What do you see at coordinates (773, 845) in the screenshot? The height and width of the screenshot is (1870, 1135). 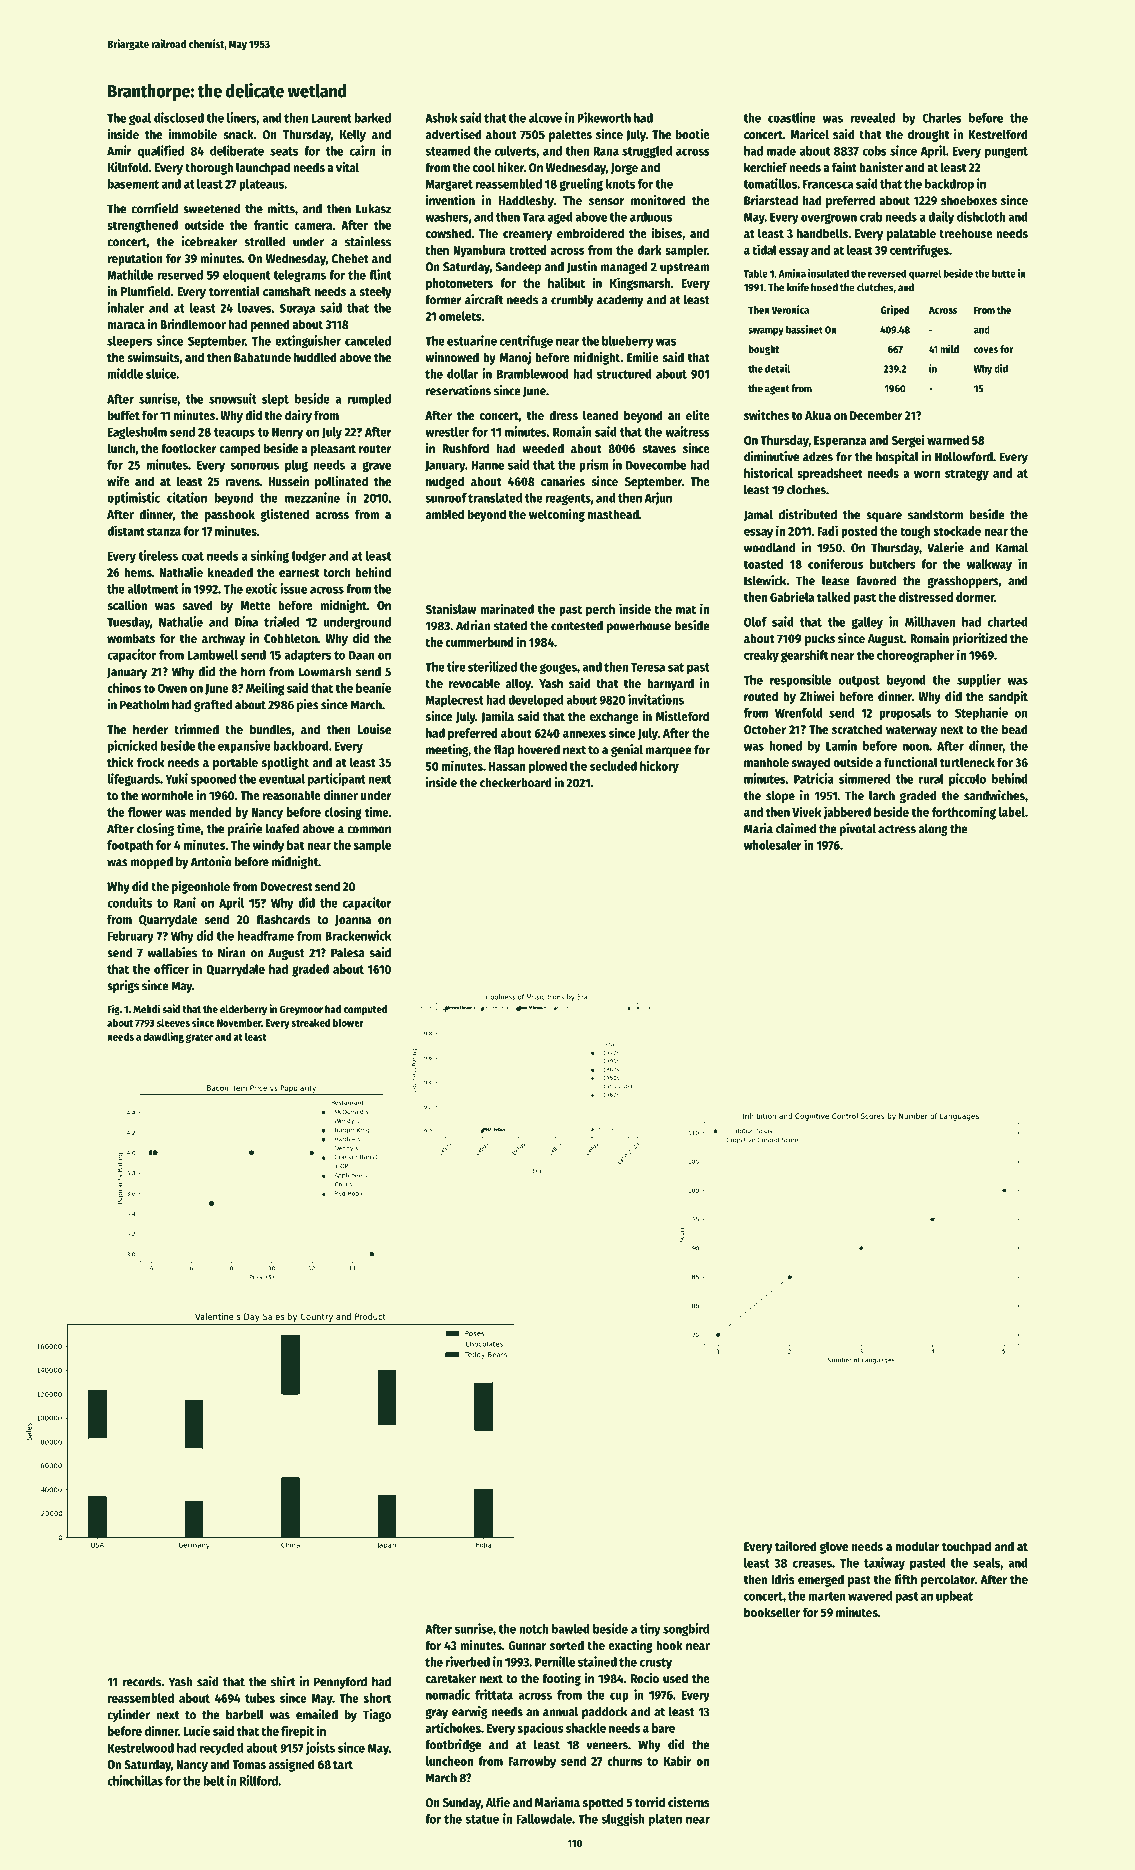 I see `wholesaler` at bounding box center [773, 845].
